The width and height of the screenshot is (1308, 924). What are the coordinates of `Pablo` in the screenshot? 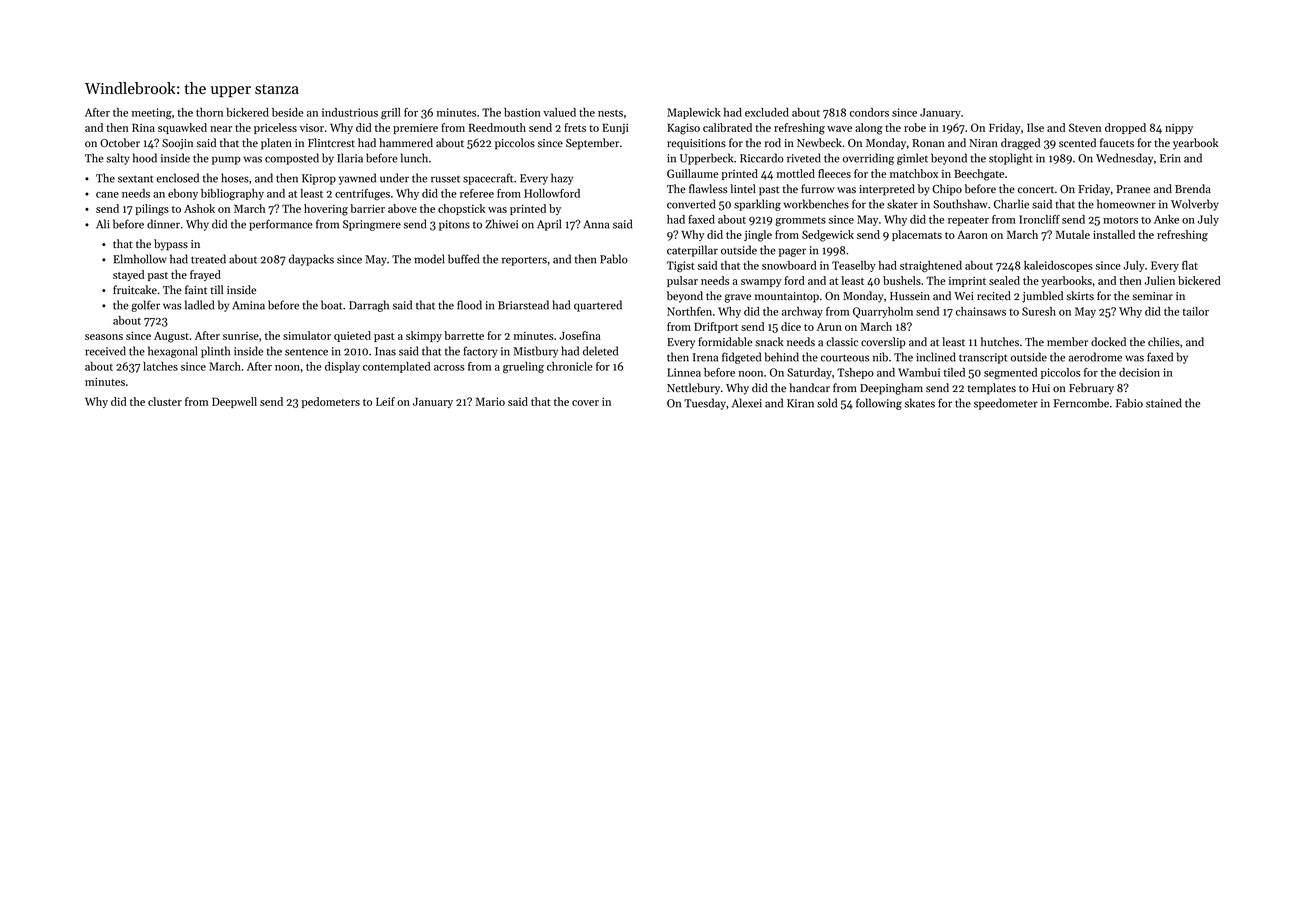 It's located at (614, 259).
